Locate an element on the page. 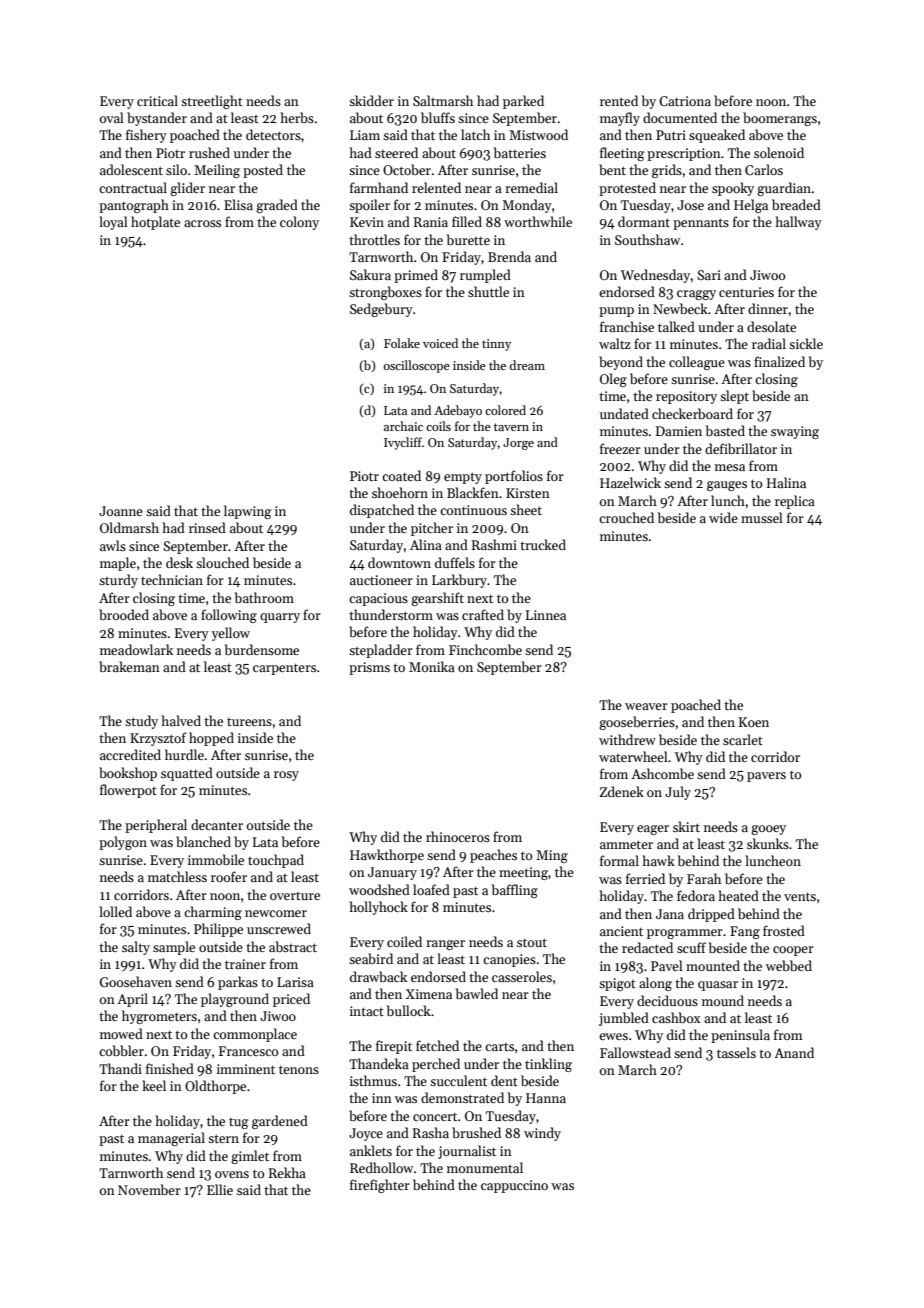 This image has width=924, height=1308. Ellie is located at coordinates (220, 1189).
